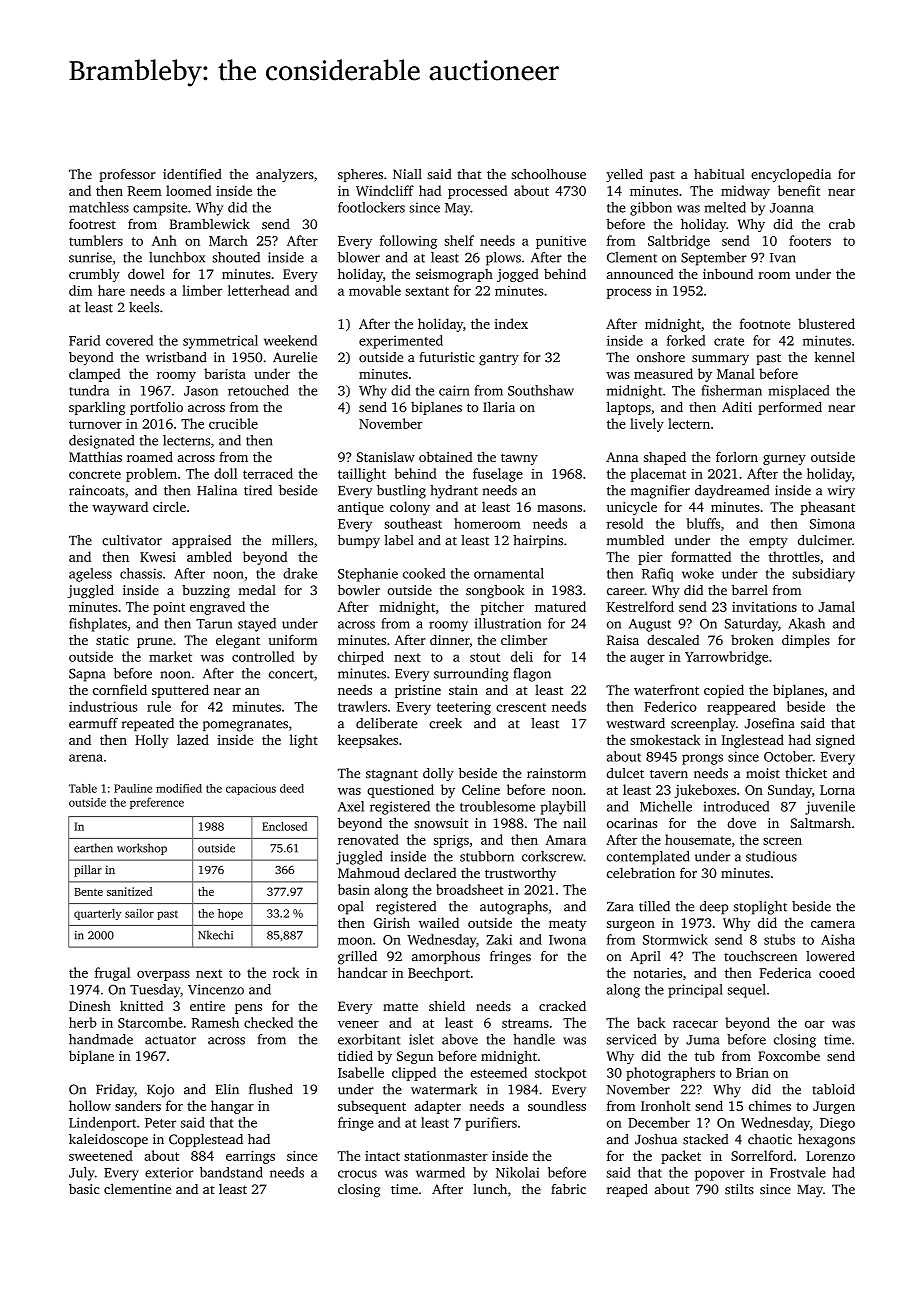 The height and width of the document is (1308, 924). I want to click on habitual, so click(719, 174).
